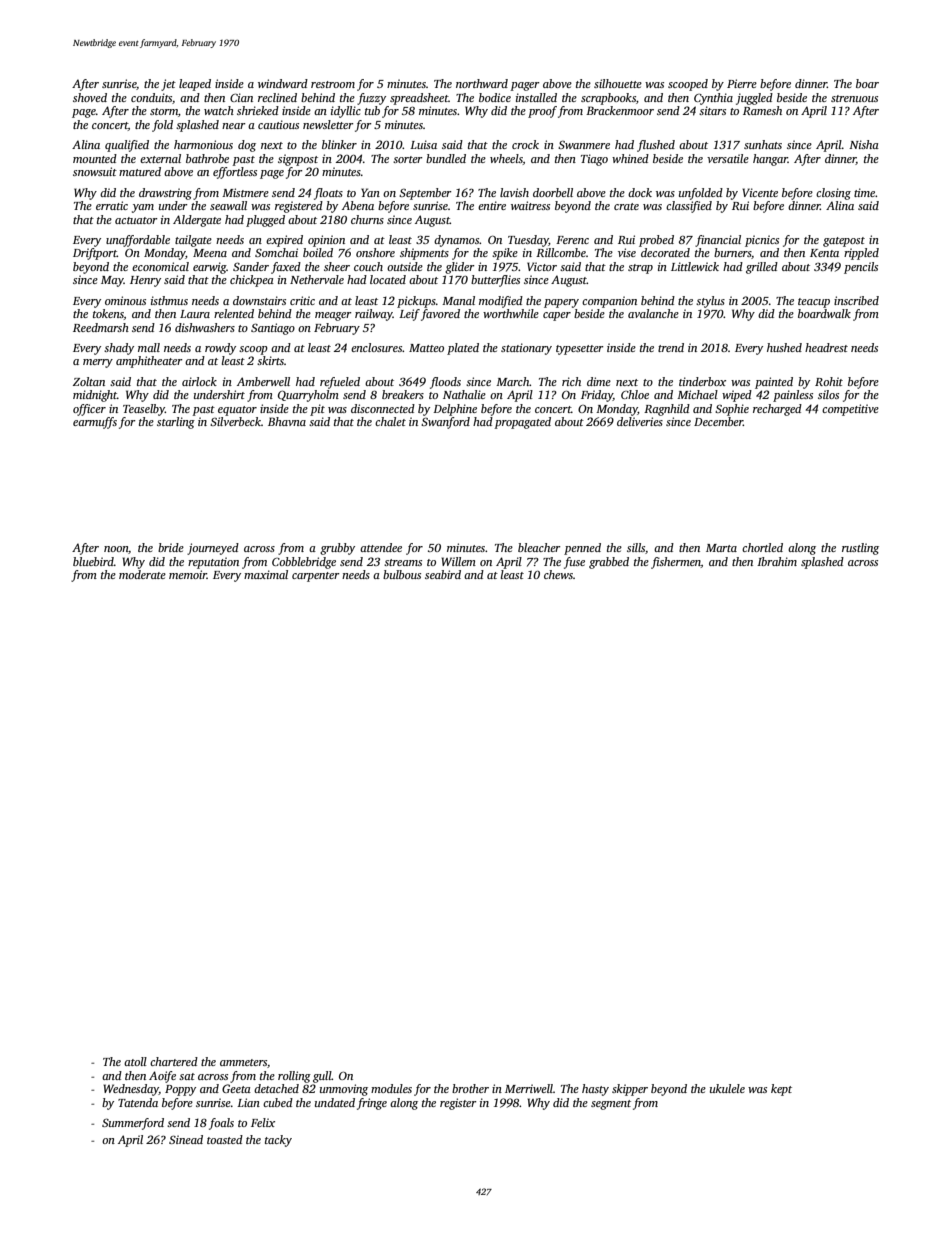  What do you see at coordinates (419, 99) in the document?
I see `spreadsheet` at bounding box center [419, 99].
